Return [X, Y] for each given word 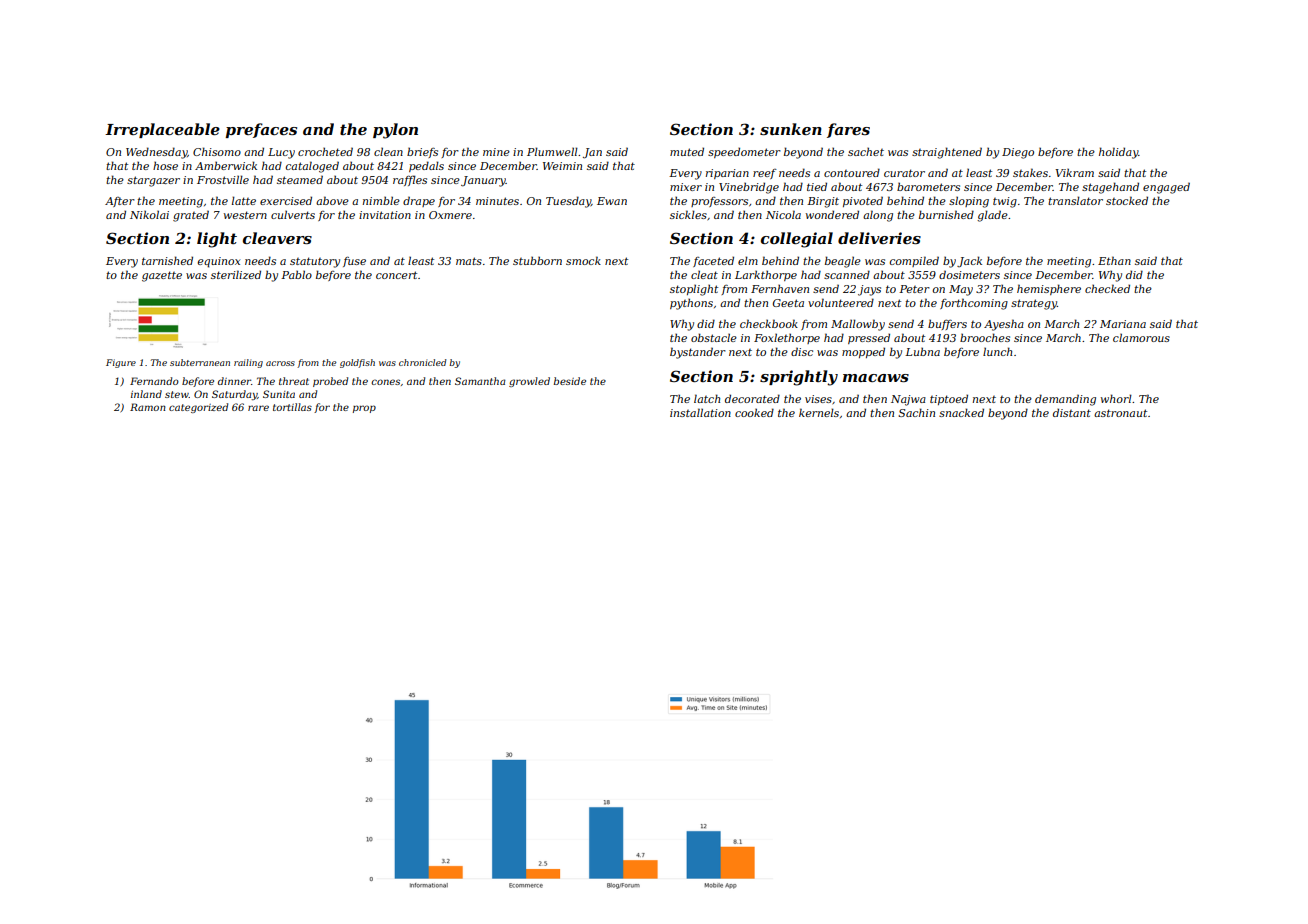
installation [700, 412]
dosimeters [969, 274]
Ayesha [1004, 325]
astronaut [1120, 413]
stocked [1127, 200]
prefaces [261, 130]
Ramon [148, 407]
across [280, 363]
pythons [691, 304]
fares [848, 130]
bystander [698, 353]
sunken [791, 129]
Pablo [296, 274]
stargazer [153, 181]
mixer [686, 187]
